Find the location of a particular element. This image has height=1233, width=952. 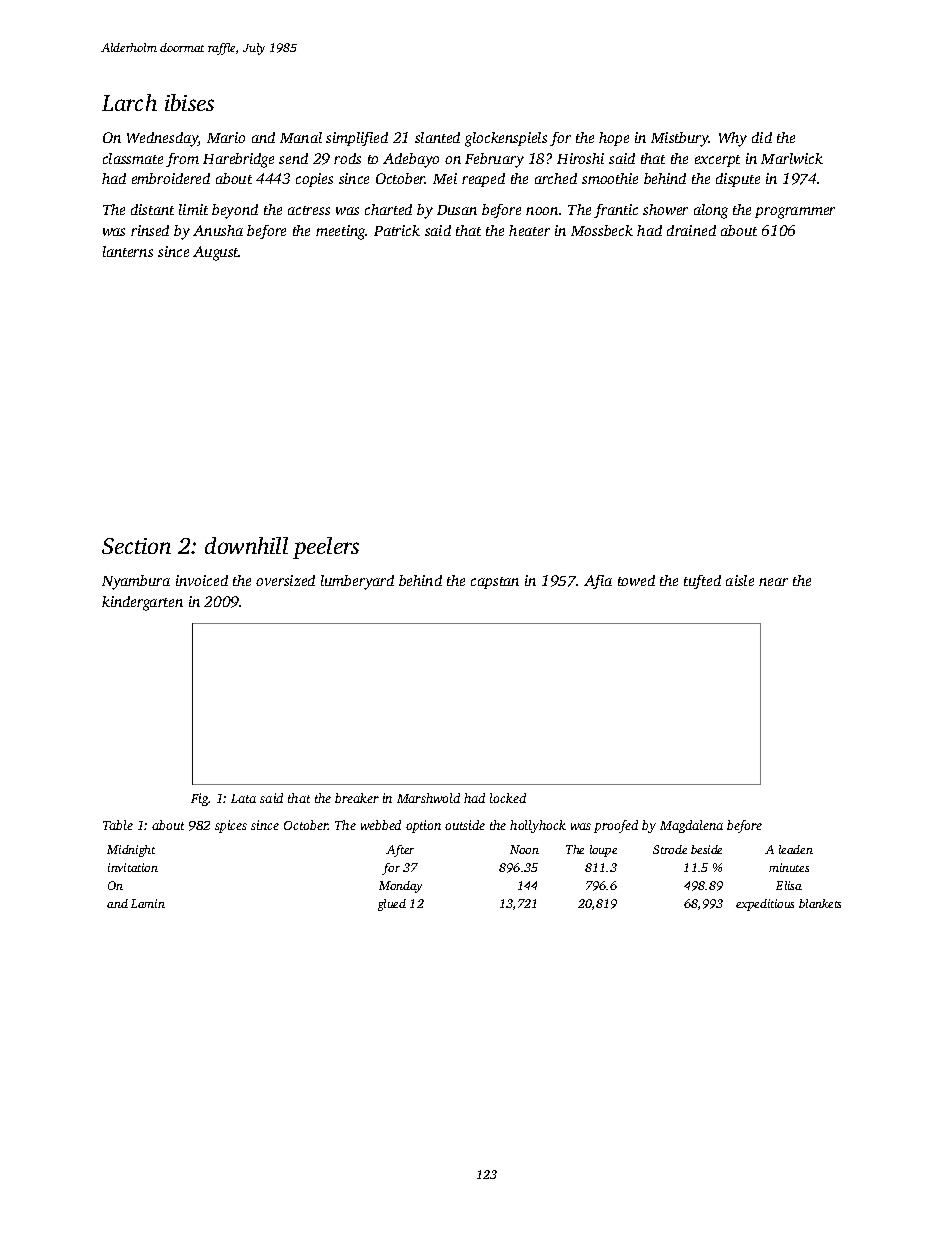

did is located at coordinates (762, 137).
